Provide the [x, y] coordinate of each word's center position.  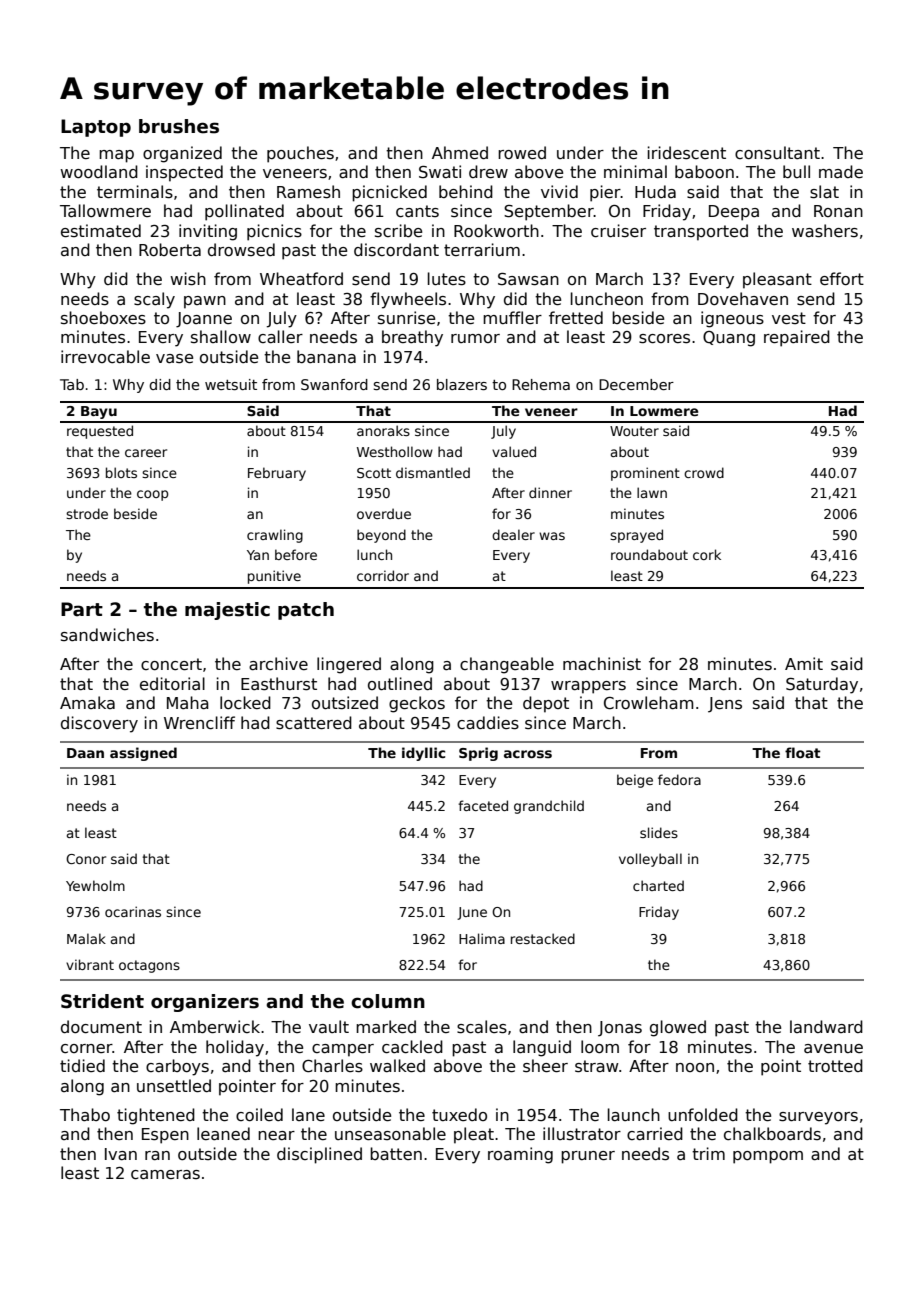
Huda [655, 191]
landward [826, 1026]
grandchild [549, 807]
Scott [374, 473]
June [472, 913]
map [116, 156]
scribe [398, 230]
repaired [797, 338]
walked [397, 1065]
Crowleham [649, 703]
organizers [205, 1003]
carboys [177, 1067]
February [277, 474]
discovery [99, 724]
